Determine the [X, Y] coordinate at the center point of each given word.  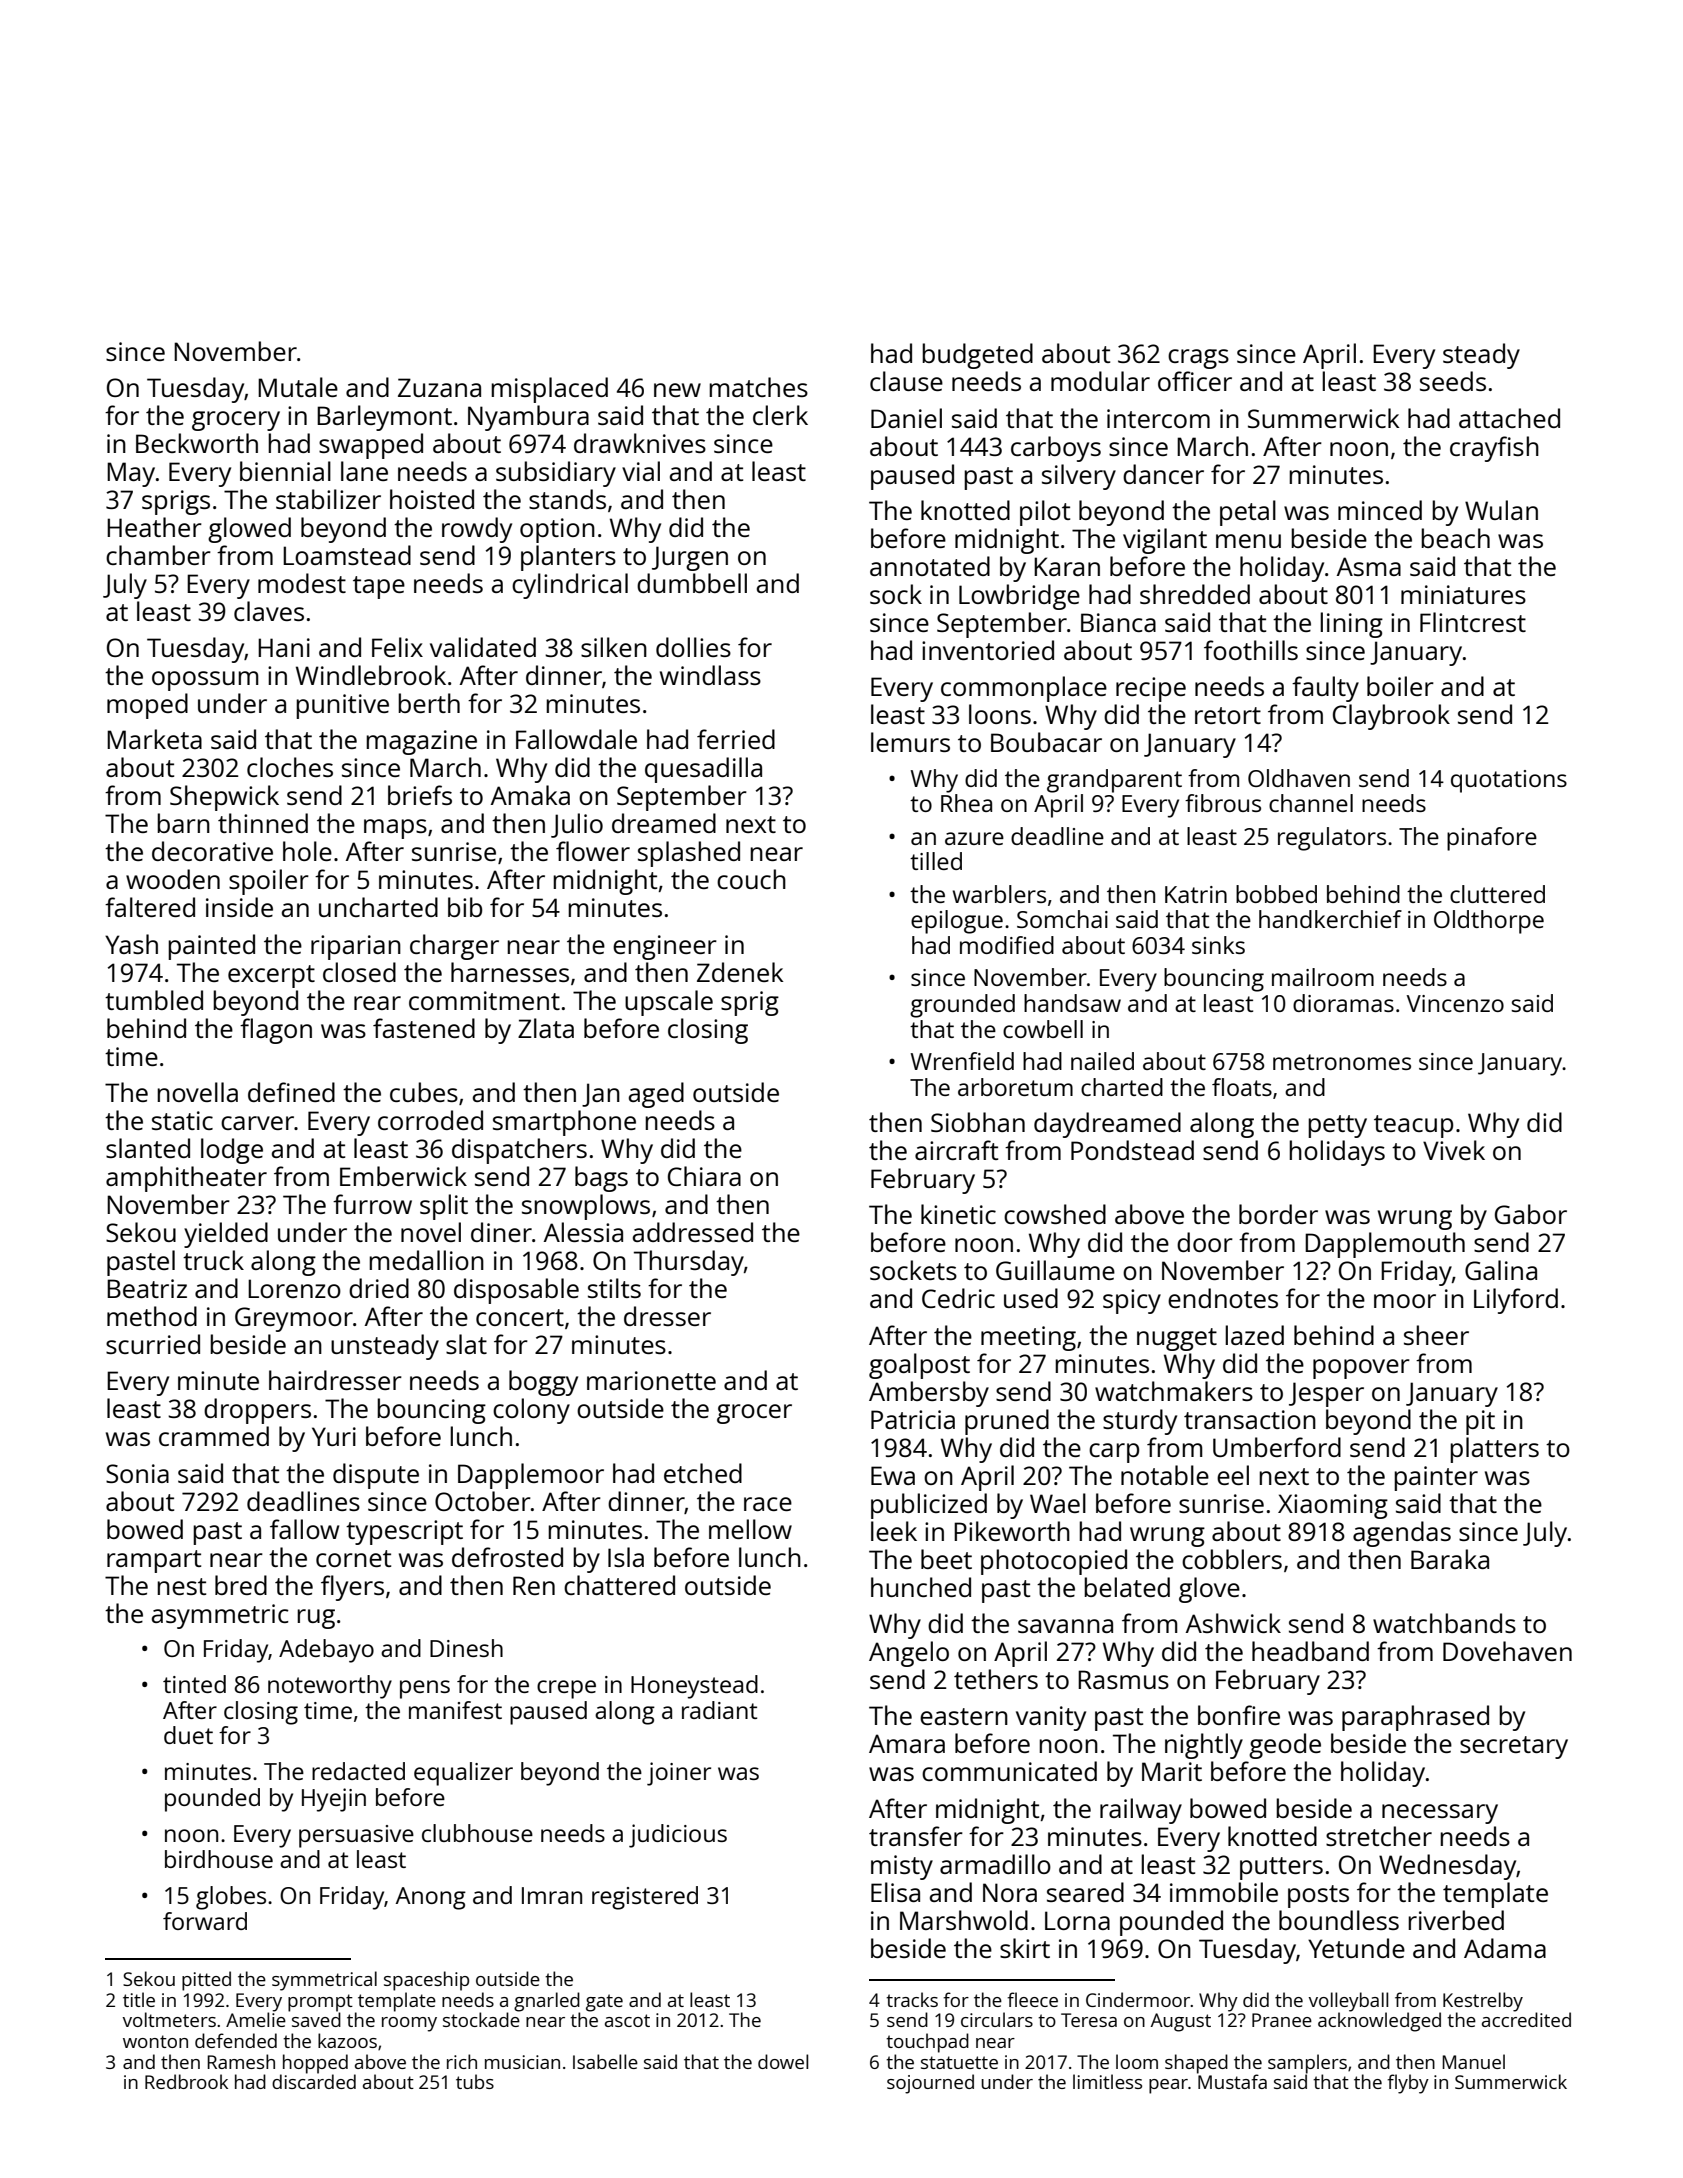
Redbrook [186, 2081]
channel [1311, 803]
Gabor [1531, 1214]
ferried [736, 739]
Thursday [689, 1263]
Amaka [530, 795]
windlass [710, 675]
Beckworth [197, 443]
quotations [1509, 781]
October [483, 1501]
